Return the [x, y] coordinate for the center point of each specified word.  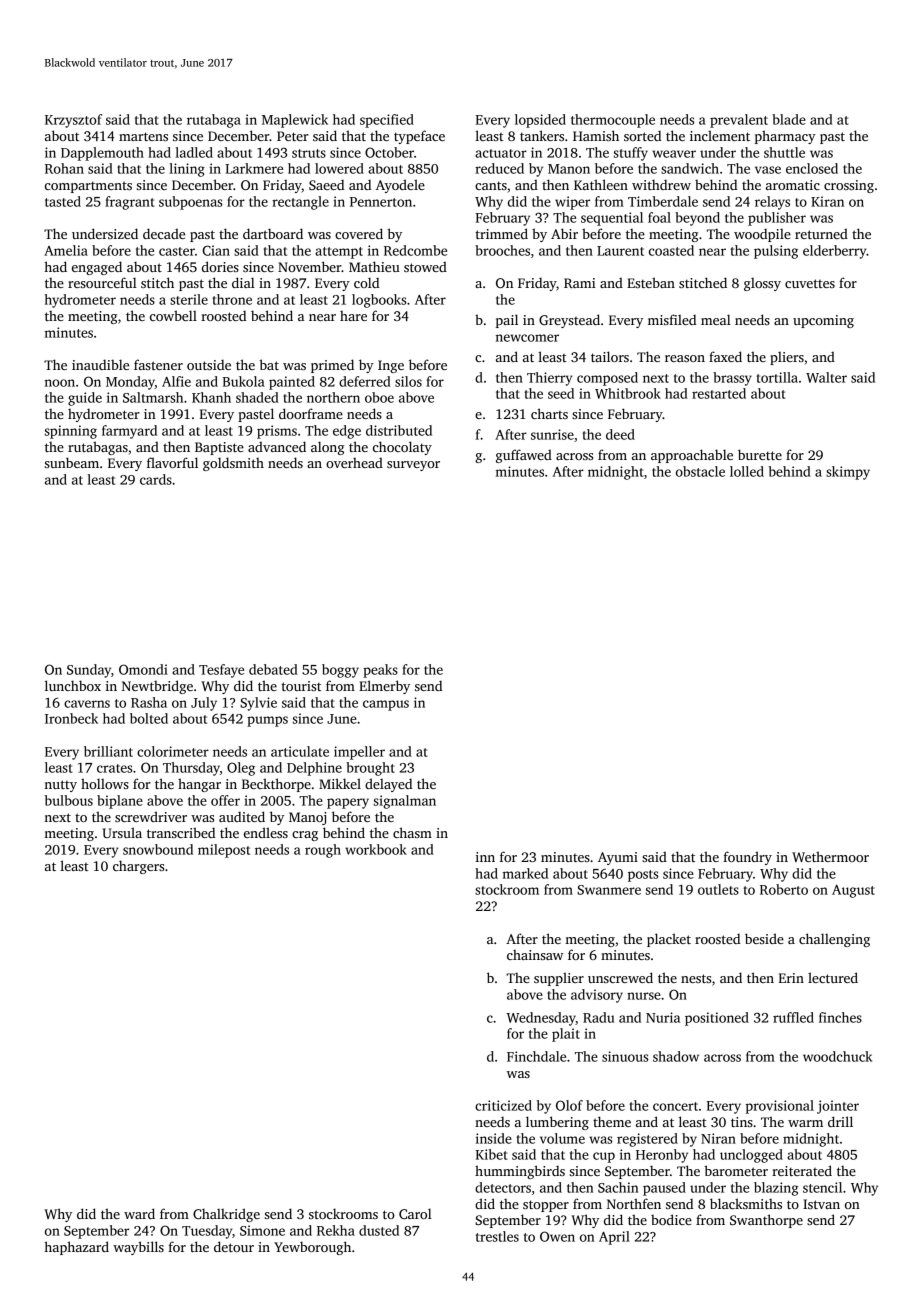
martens [143, 136]
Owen [557, 1236]
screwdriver [151, 816]
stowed [425, 267]
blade [789, 119]
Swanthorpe [766, 1221]
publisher [777, 219]
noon [60, 383]
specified [387, 121]
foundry [747, 858]
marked [525, 873]
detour [234, 1246]
